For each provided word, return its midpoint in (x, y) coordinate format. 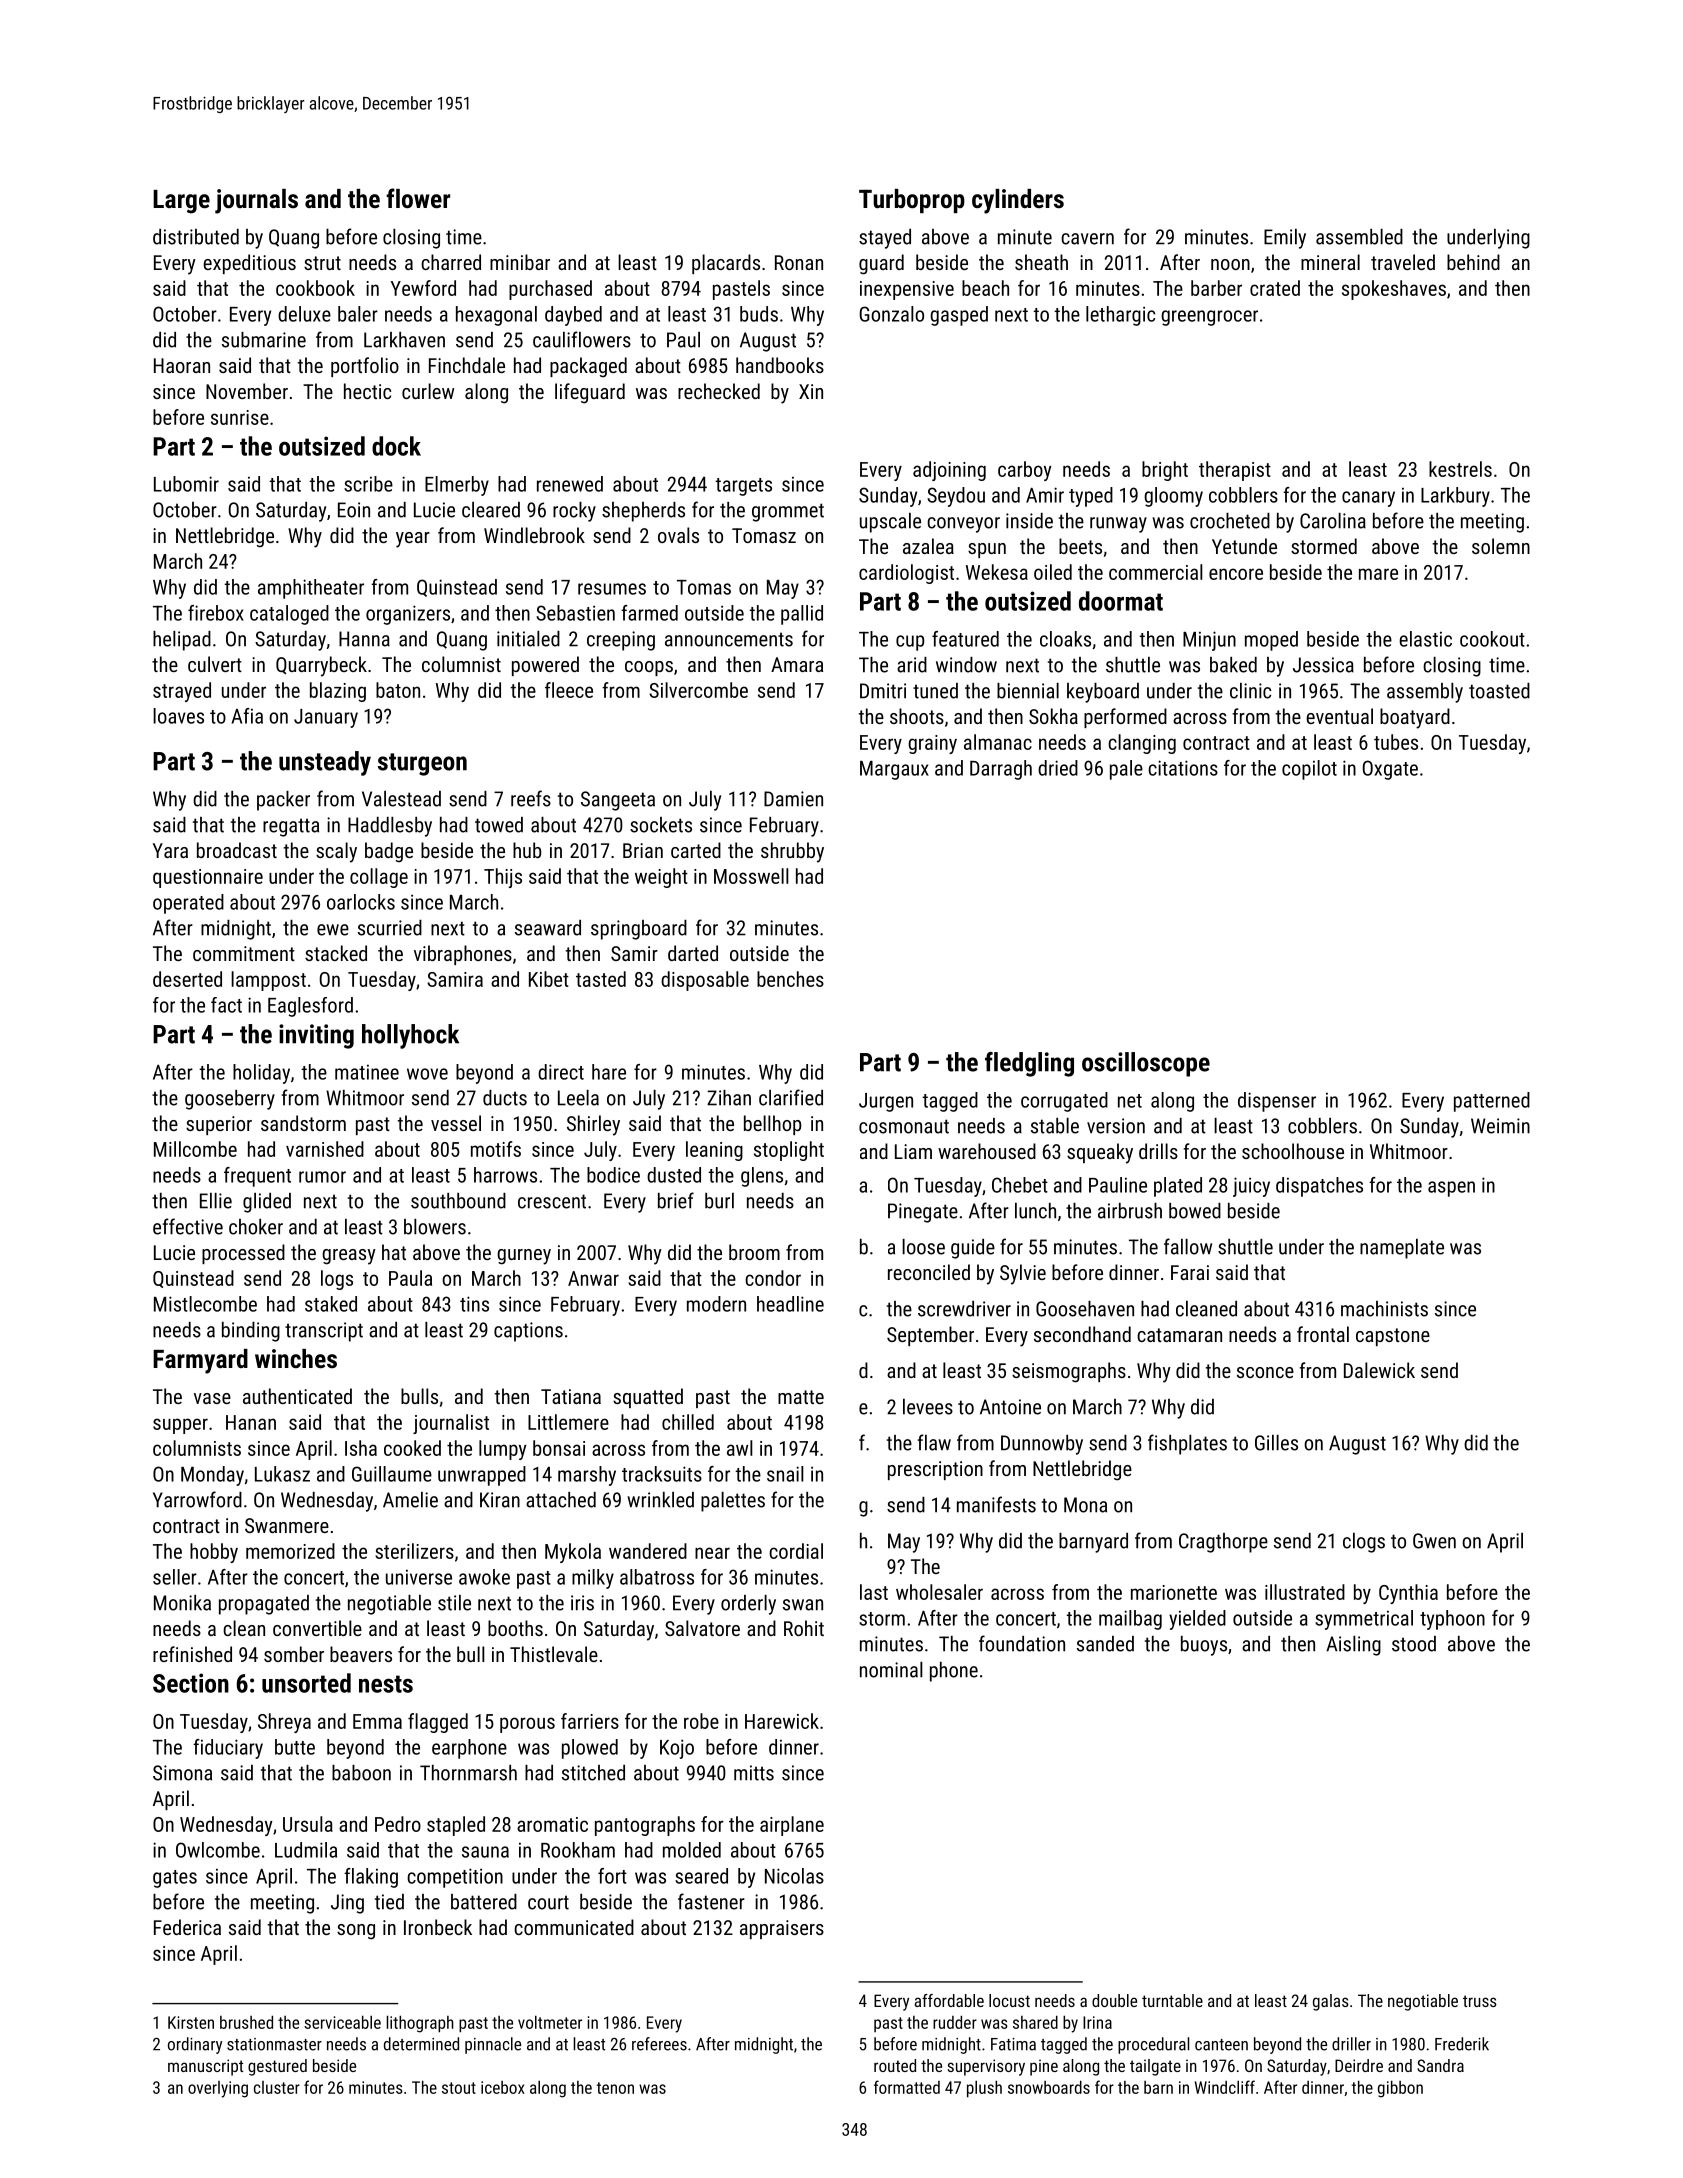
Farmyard (200, 1361)
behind (1473, 262)
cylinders (1018, 201)
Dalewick (1379, 1370)
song (356, 1932)
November (247, 391)
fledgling (1029, 1064)
